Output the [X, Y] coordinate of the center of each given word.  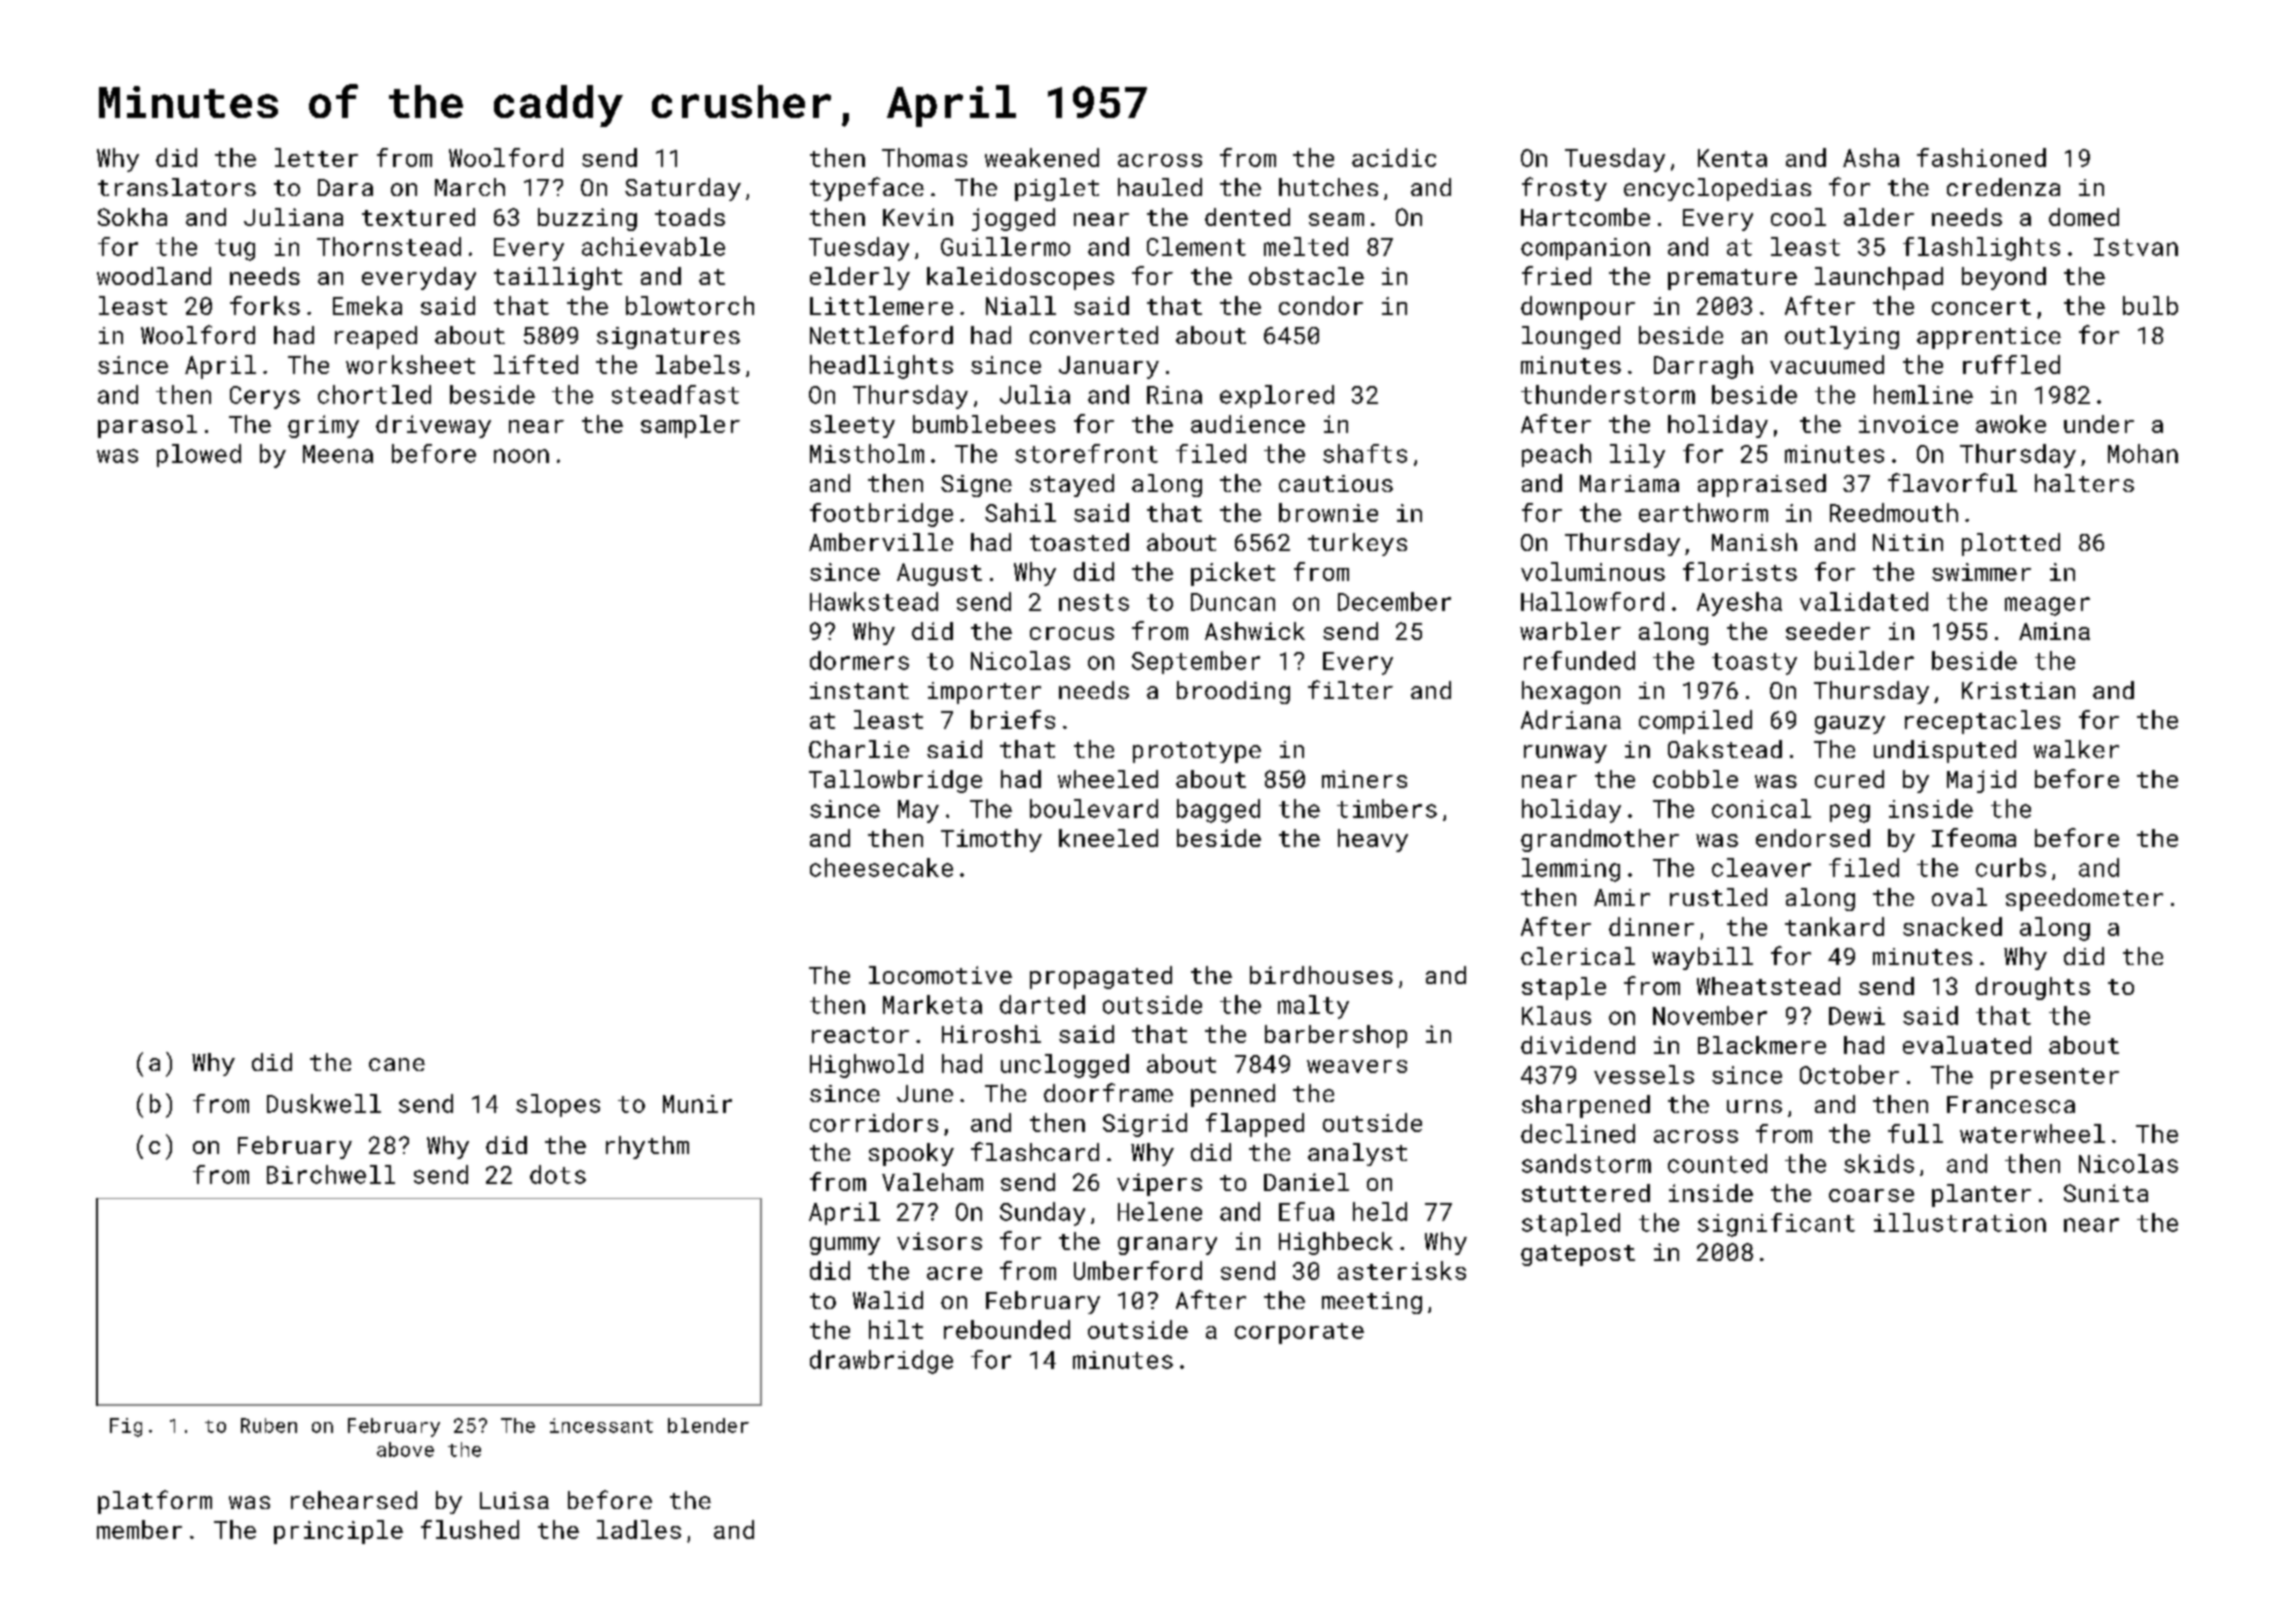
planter [1981, 1195]
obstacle [1306, 276]
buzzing [587, 219]
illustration [1960, 1222]
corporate [1299, 1333]
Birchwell [331, 1174]
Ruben [269, 1425]
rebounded [1007, 1329]
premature [1732, 279]
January [1109, 367]
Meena [338, 454]
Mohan [2143, 453]
